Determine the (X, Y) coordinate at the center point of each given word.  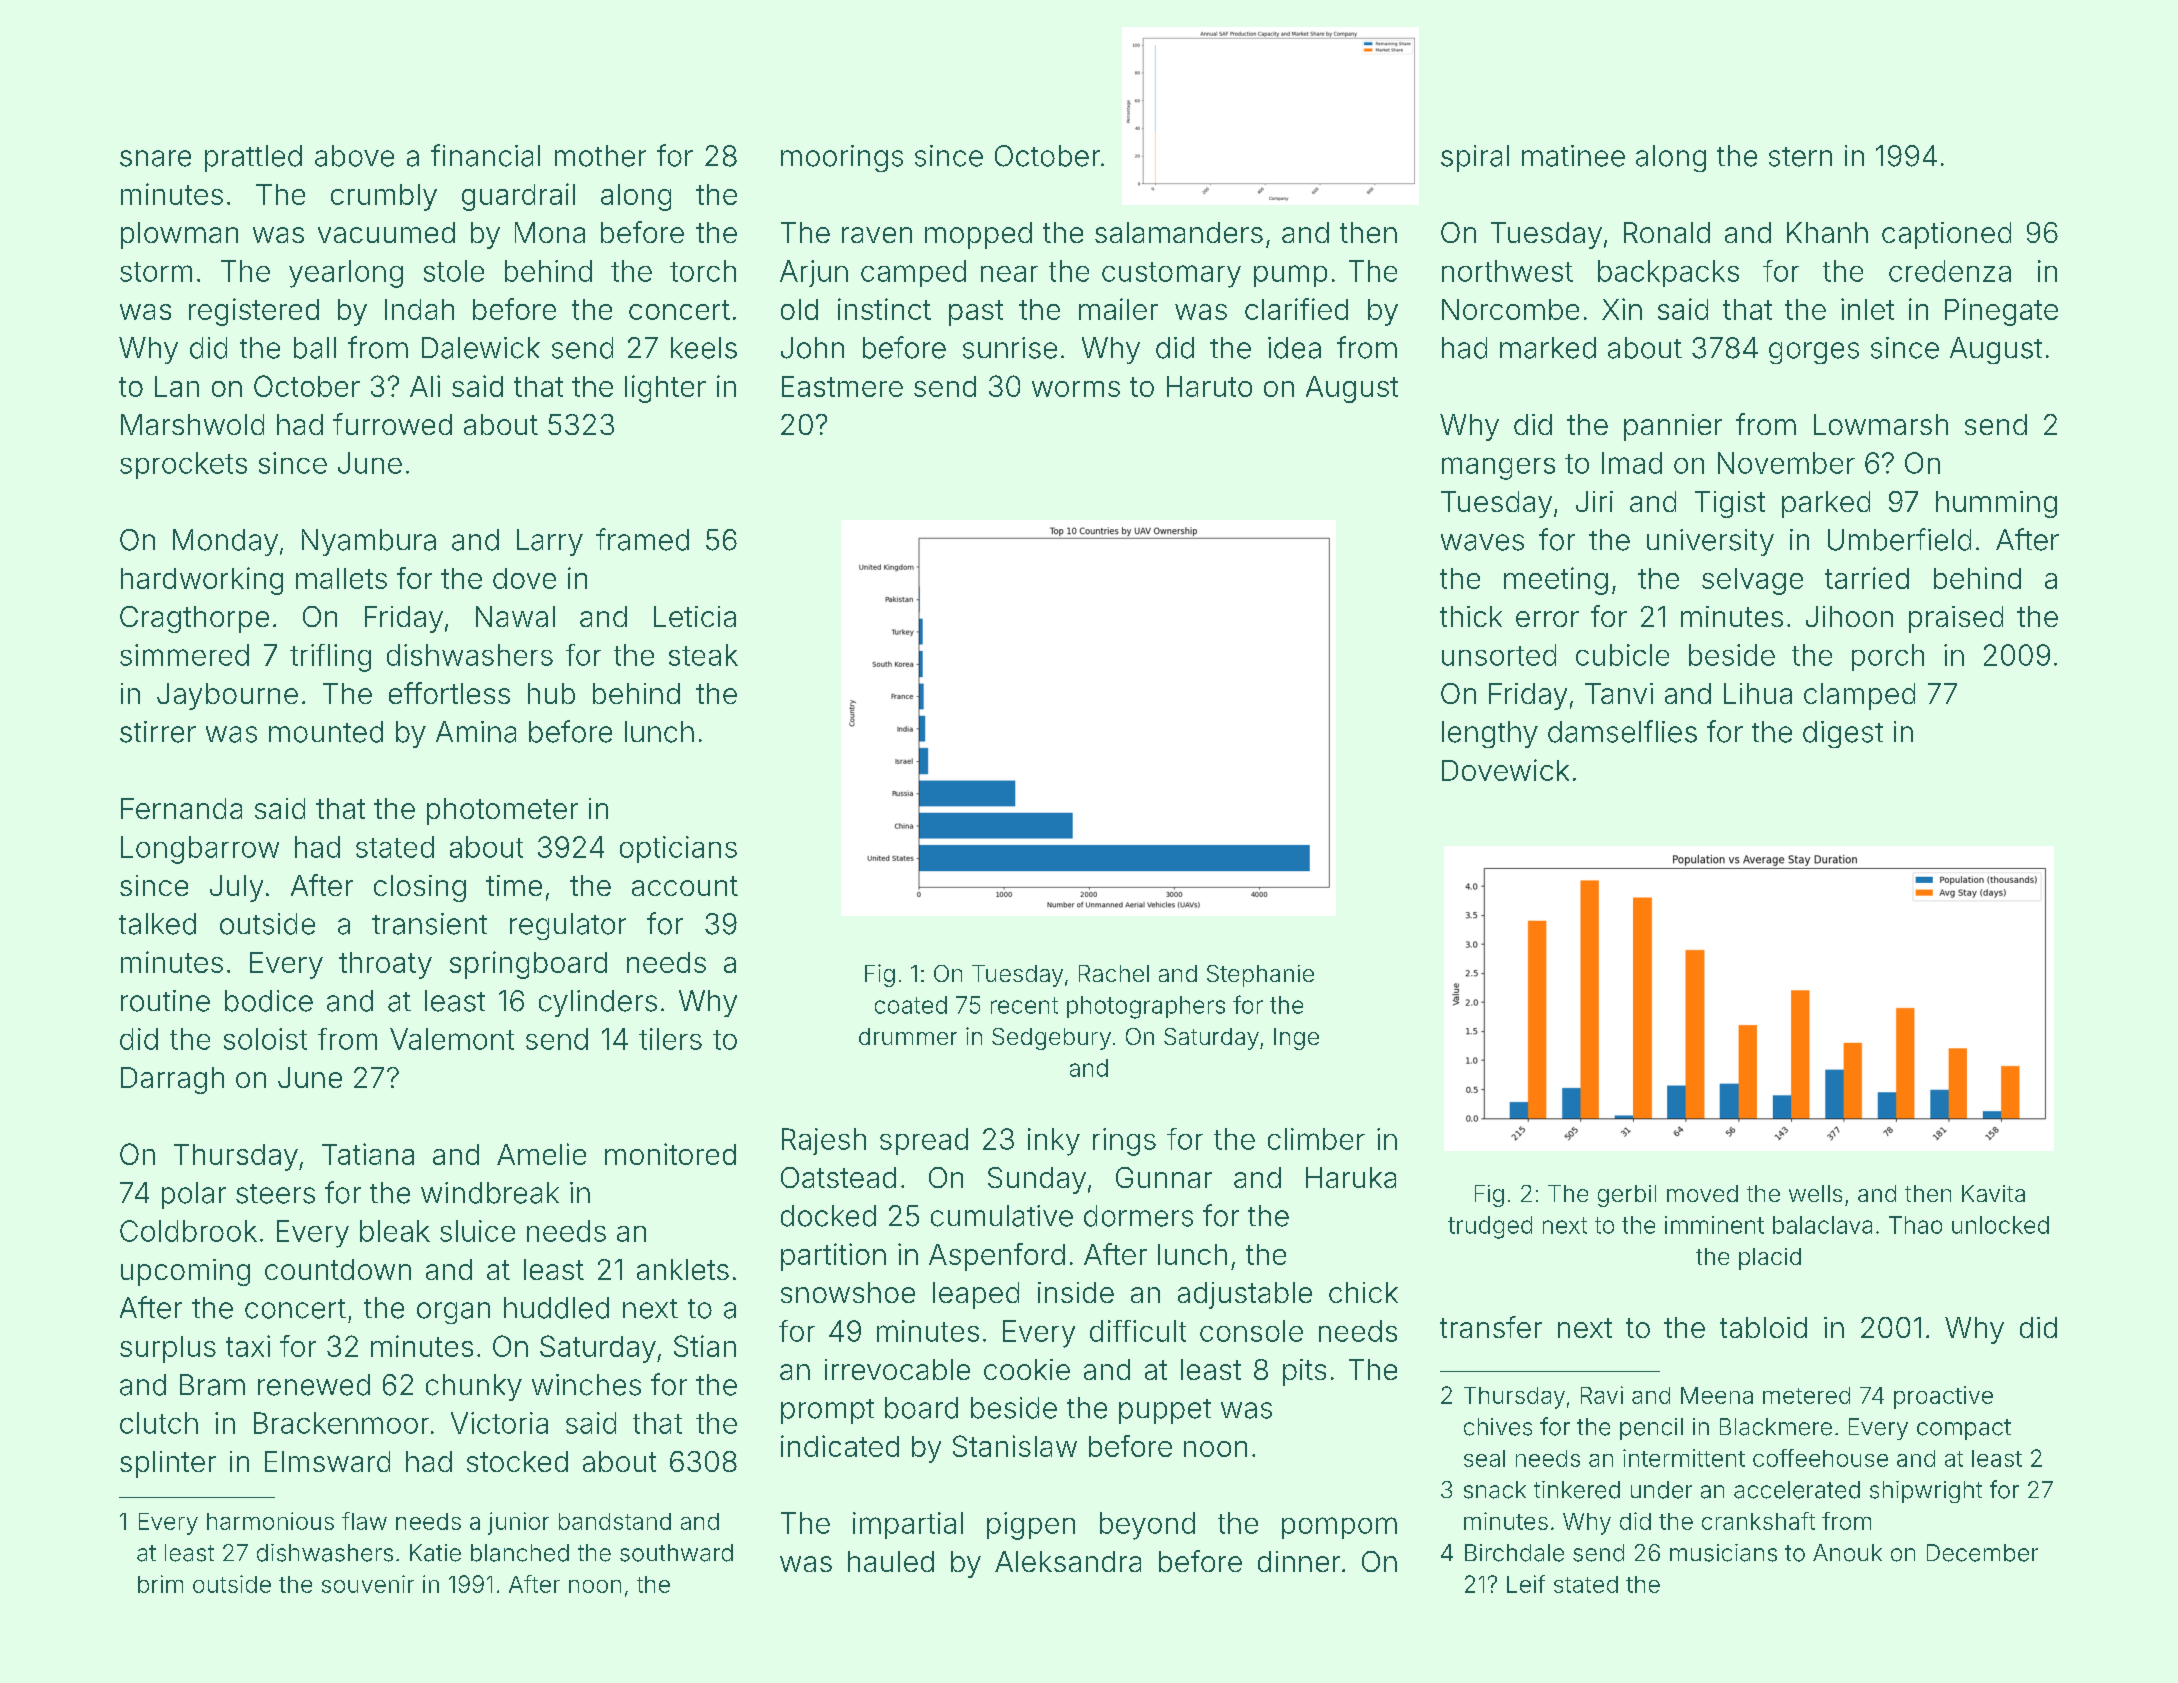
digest (1843, 734)
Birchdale (1514, 1553)
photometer (502, 811)
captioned (1946, 235)
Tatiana (368, 1154)
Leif (1526, 1584)
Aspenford (997, 1257)
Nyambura (369, 542)
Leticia (695, 616)
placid (1770, 1259)
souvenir (368, 1584)
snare (155, 158)
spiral (1475, 158)
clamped (1859, 696)
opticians (678, 849)
